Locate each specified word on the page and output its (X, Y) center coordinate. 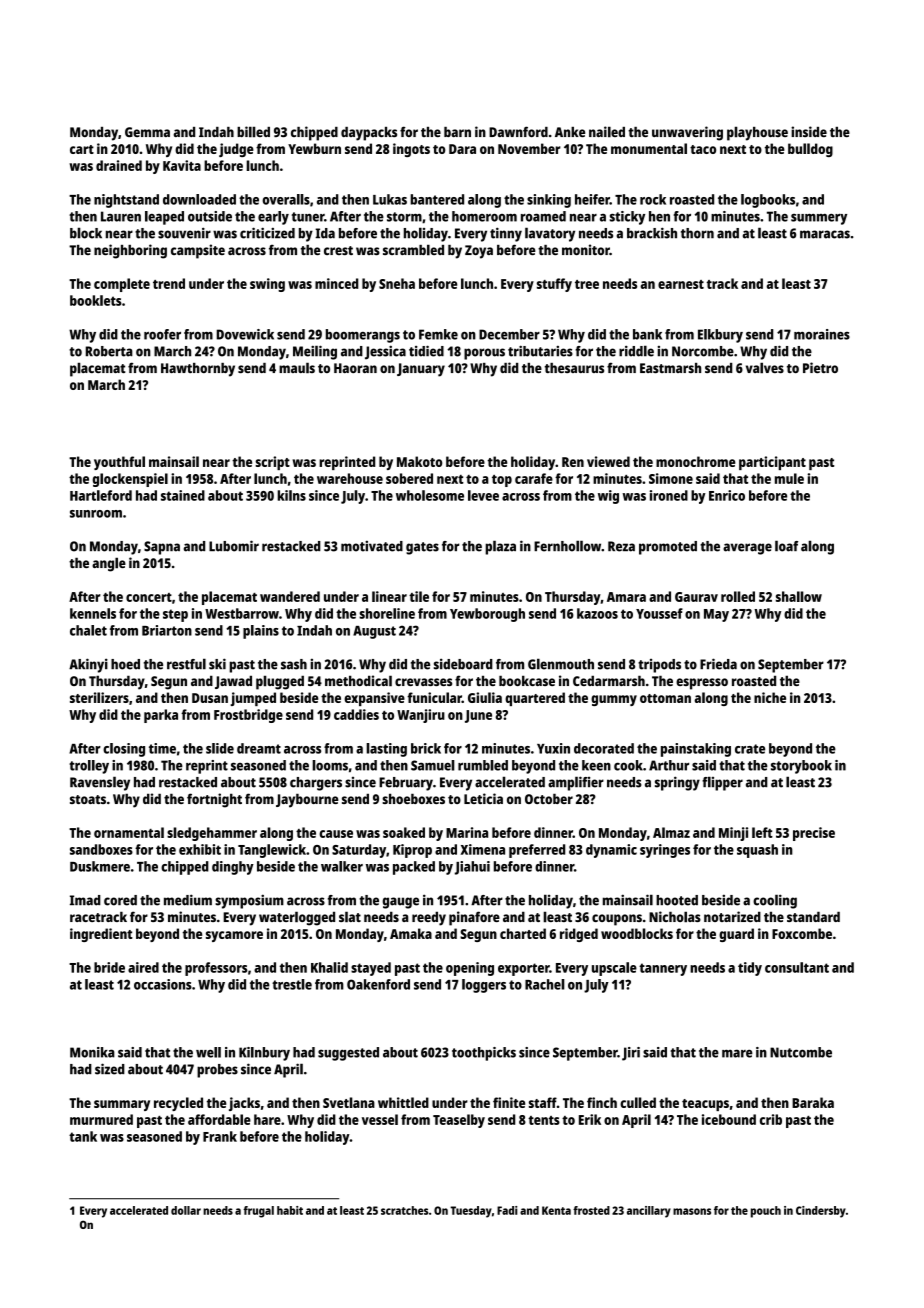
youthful (119, 463)
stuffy (554, 285)
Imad (85, 900)
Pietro (820, 367)
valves (765, 368)
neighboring (130, 251)
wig (608, 497)
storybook (801, 767)
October (549, 799)
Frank (220, 1136)
